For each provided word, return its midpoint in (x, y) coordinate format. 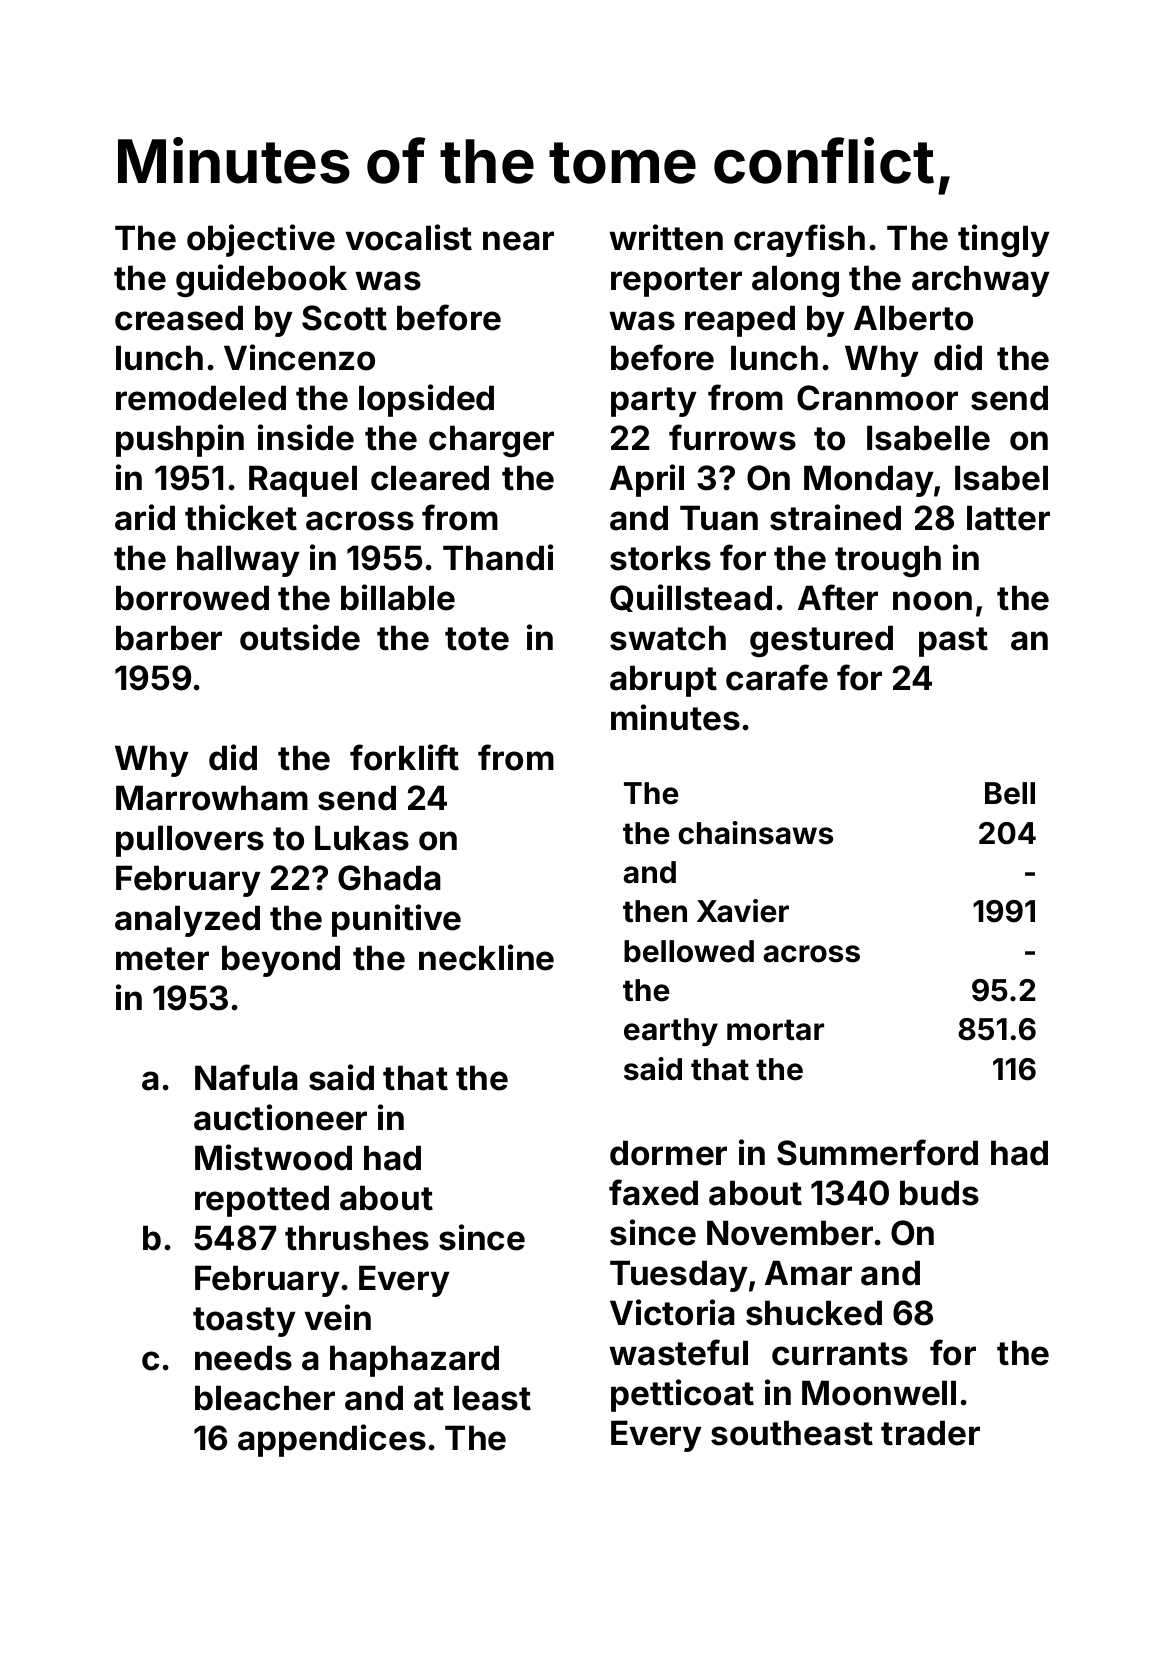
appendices (332, 1440)
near (518, 241)
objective (261, 240)
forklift (404, 757)
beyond (281, 961)
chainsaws (755, 833)
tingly (1004, 240)
